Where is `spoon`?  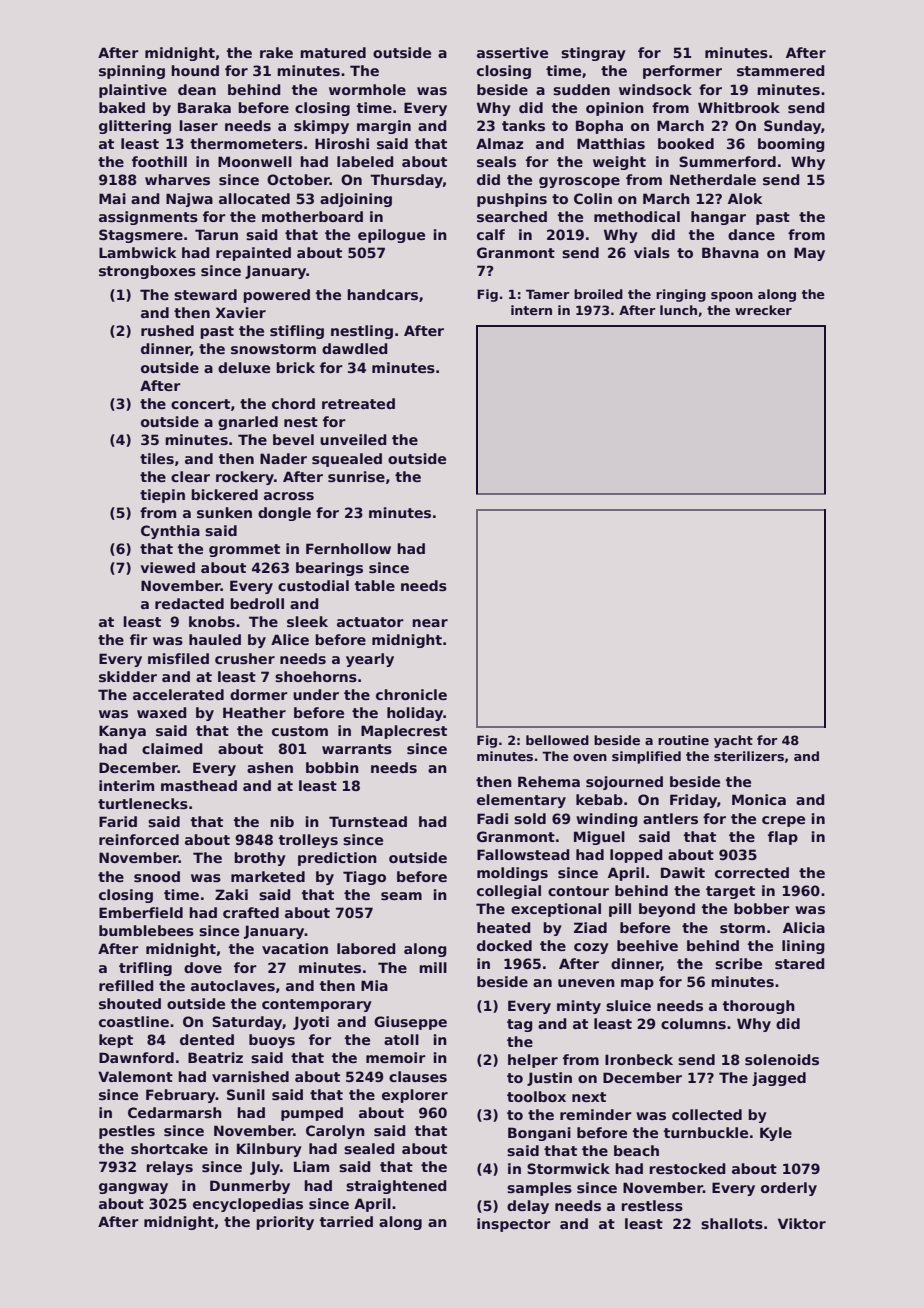 spoon is located at coordinates (732, 297).
